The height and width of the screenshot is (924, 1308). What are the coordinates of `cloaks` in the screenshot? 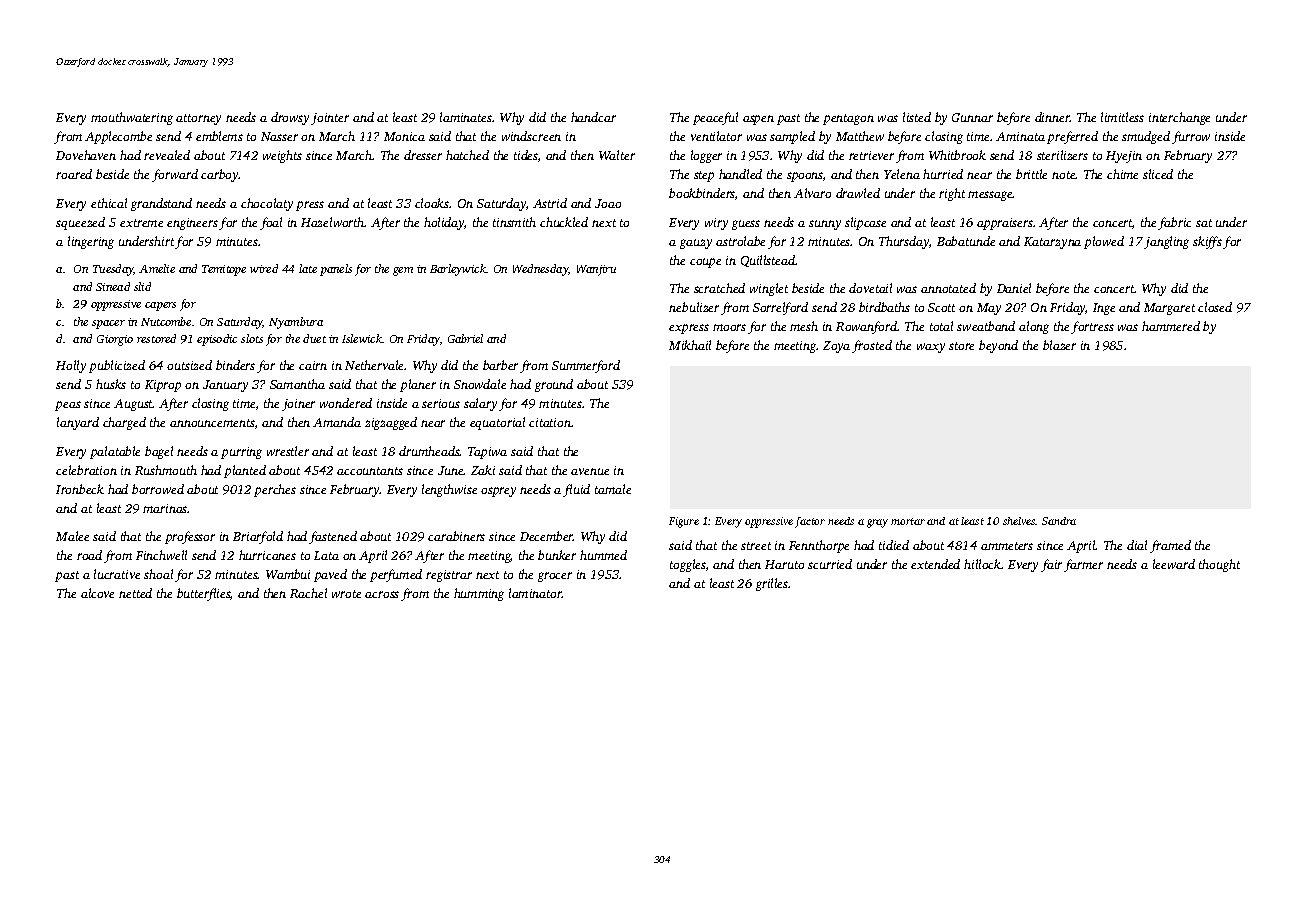 It's located at (432, 203).
